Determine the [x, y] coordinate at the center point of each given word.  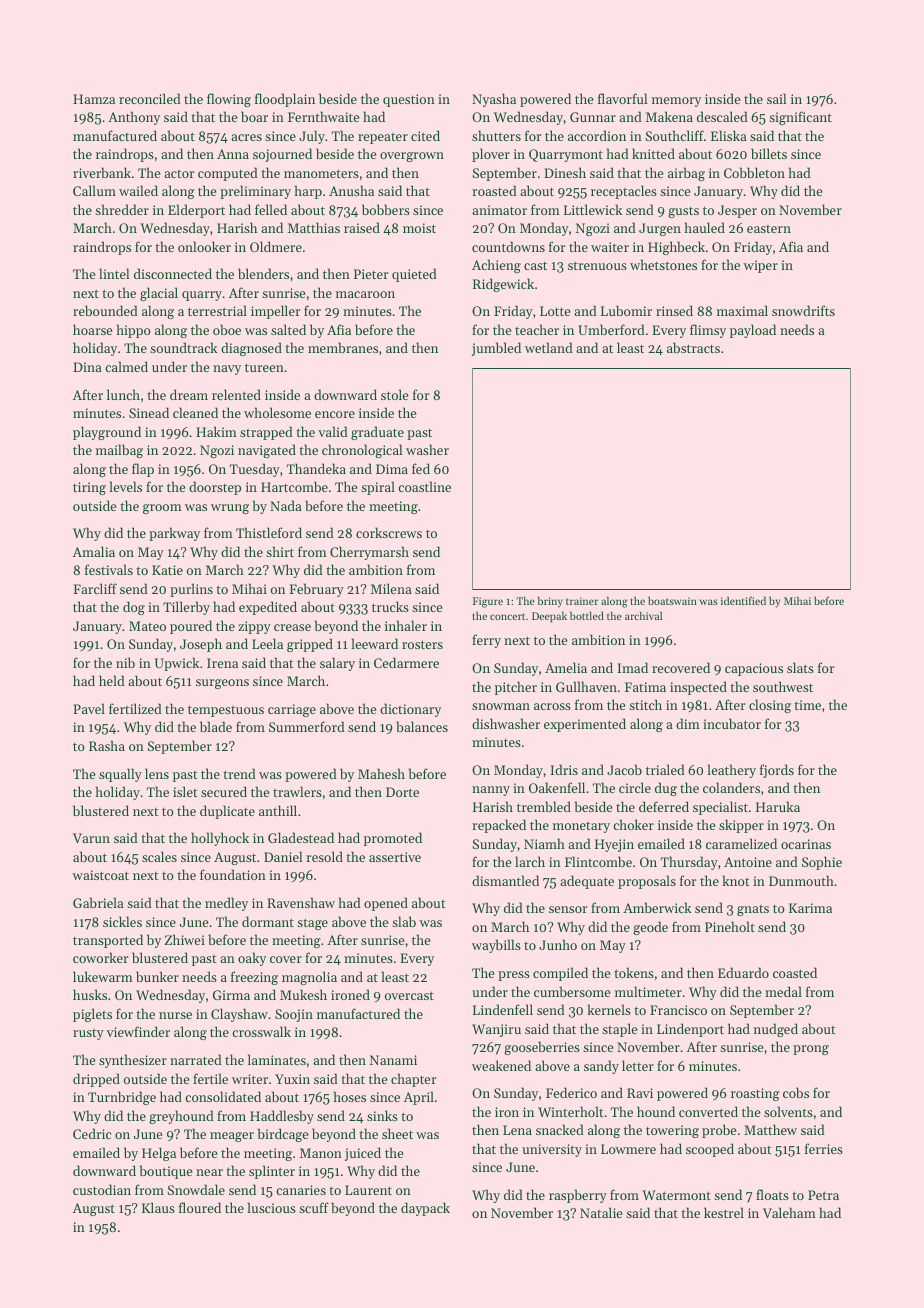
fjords [777, 771]
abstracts [693, 347]
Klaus [158, 1207]
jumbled [496, 349]
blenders [263, 273]
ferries [824, 1148]
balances [422, 726]
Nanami [393, 1060]
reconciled [150, 98]
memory [676, 102]
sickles [122, 921]
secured [224, 791]
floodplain [285, 100]
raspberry [578, 1196]
